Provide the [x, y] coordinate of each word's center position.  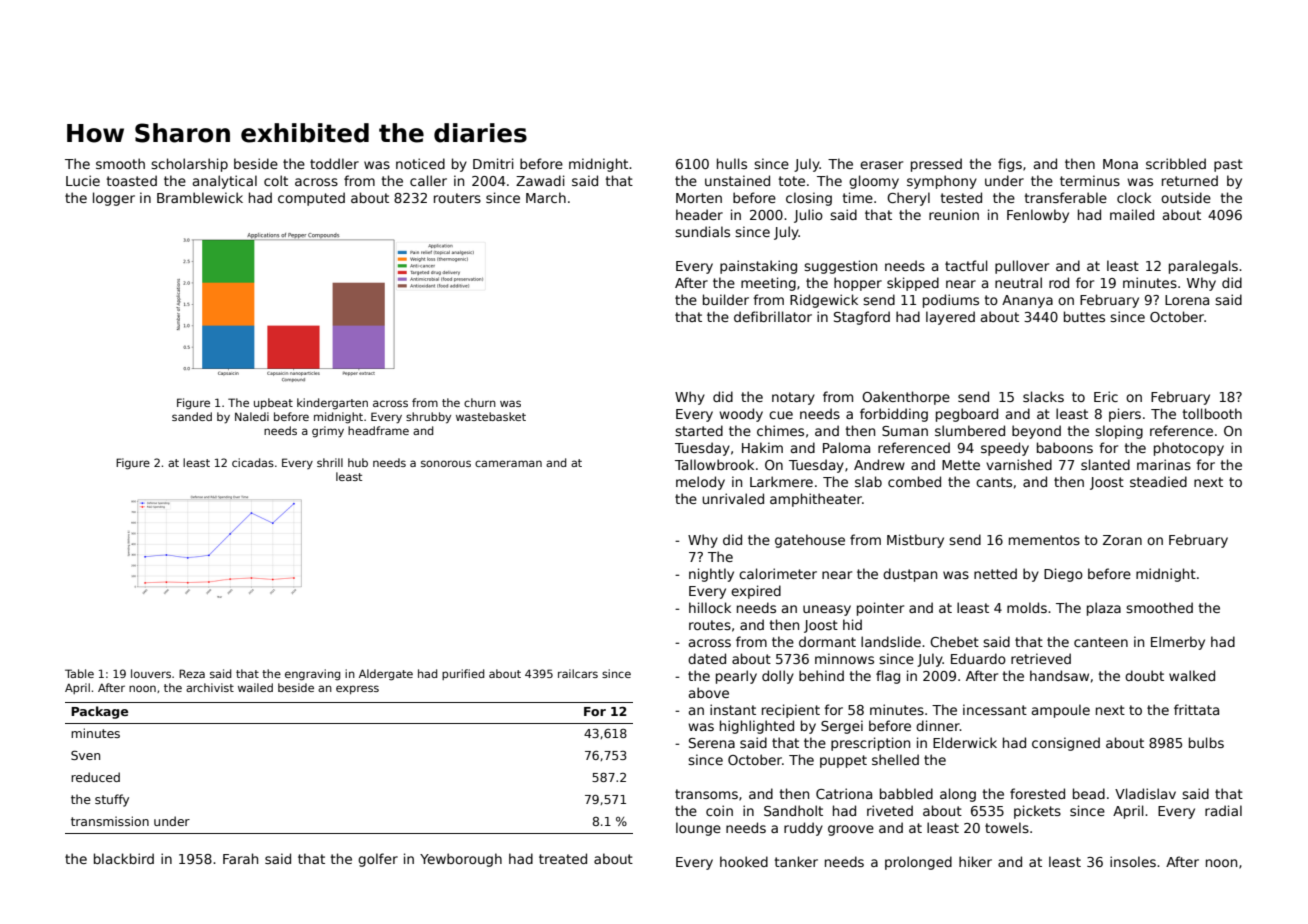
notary [793, 398]
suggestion [840, 267]
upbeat [273, 403]
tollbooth [1212, 413]
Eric [1106, 396]
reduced [95, 777]
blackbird [124, 858]
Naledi [252, 416]
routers [457, 198]
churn [480, 402]
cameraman [508, 463]
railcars [578, 673]
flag [888, 677]
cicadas [253, 462]
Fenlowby [1038, 216]
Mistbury [915, 541]
